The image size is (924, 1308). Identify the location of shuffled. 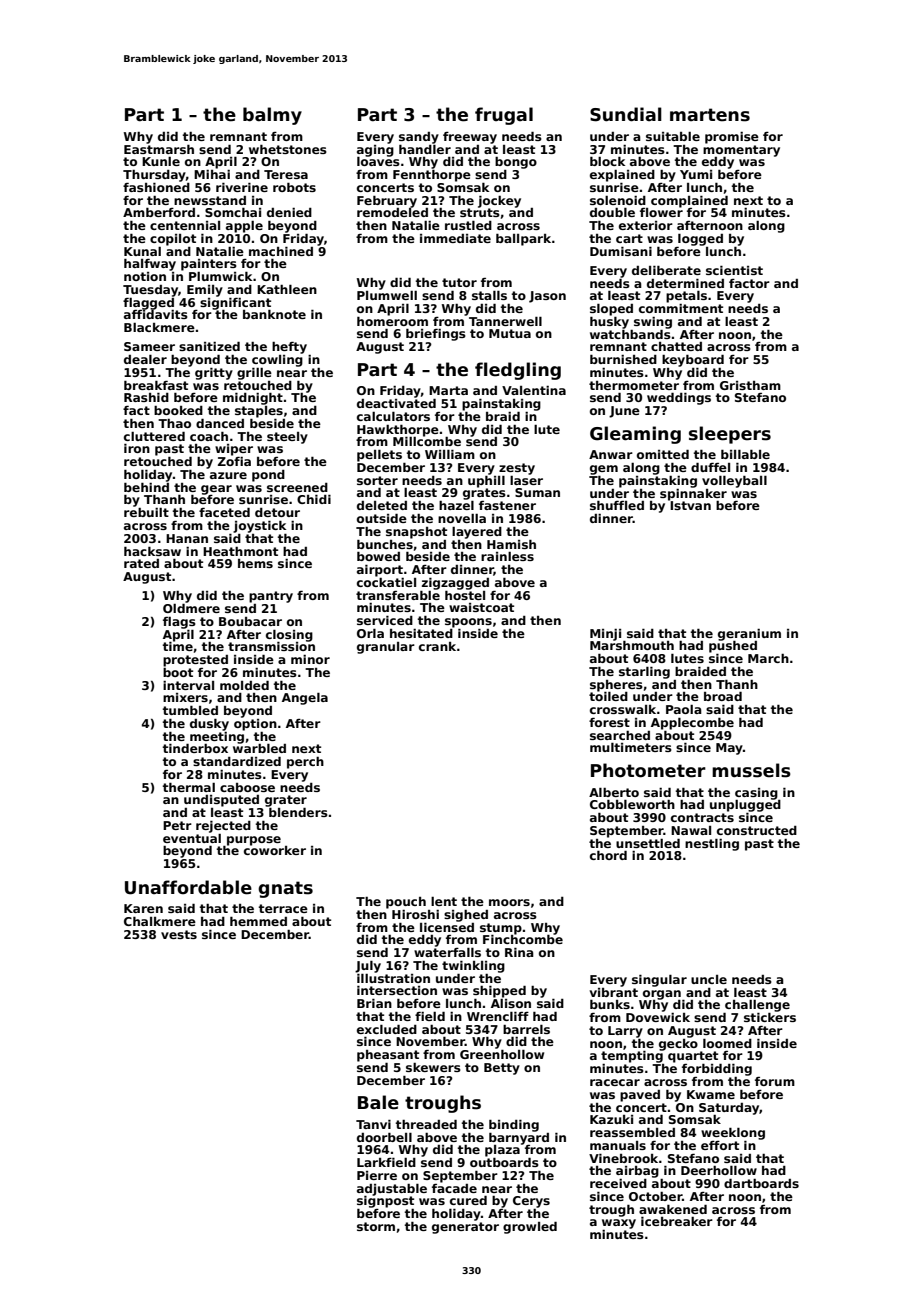
(617, 505).
